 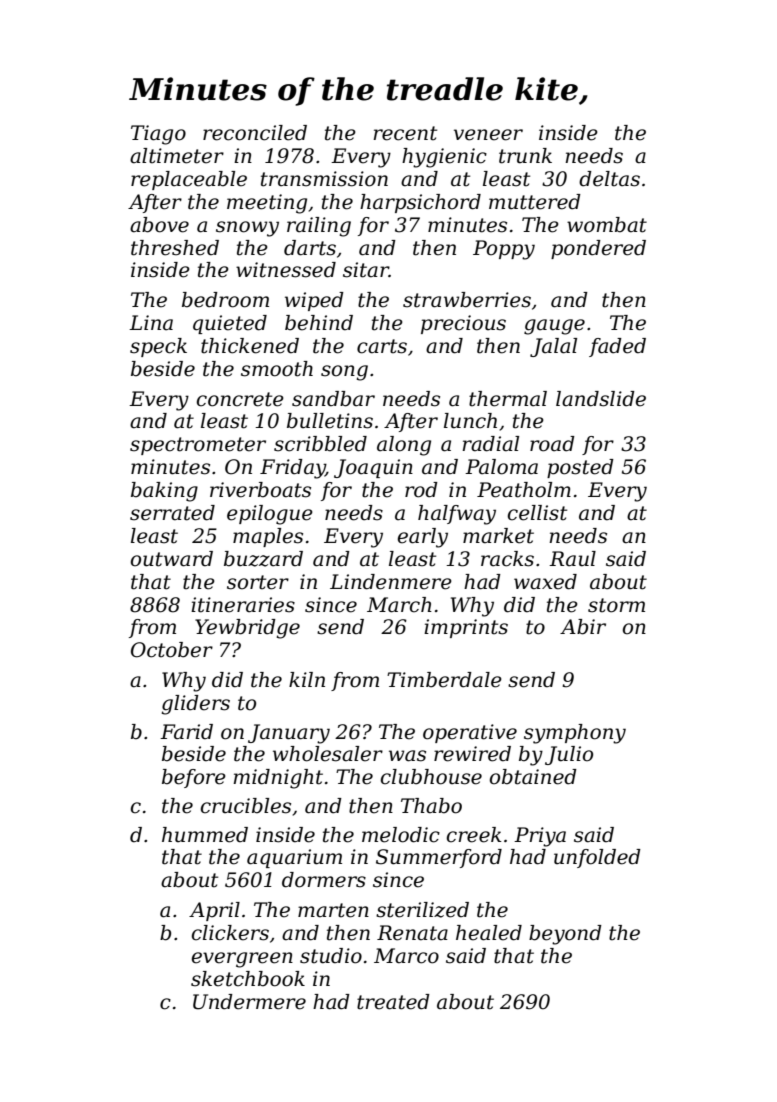 I want to click on recent, so click(x=405, y=133).
